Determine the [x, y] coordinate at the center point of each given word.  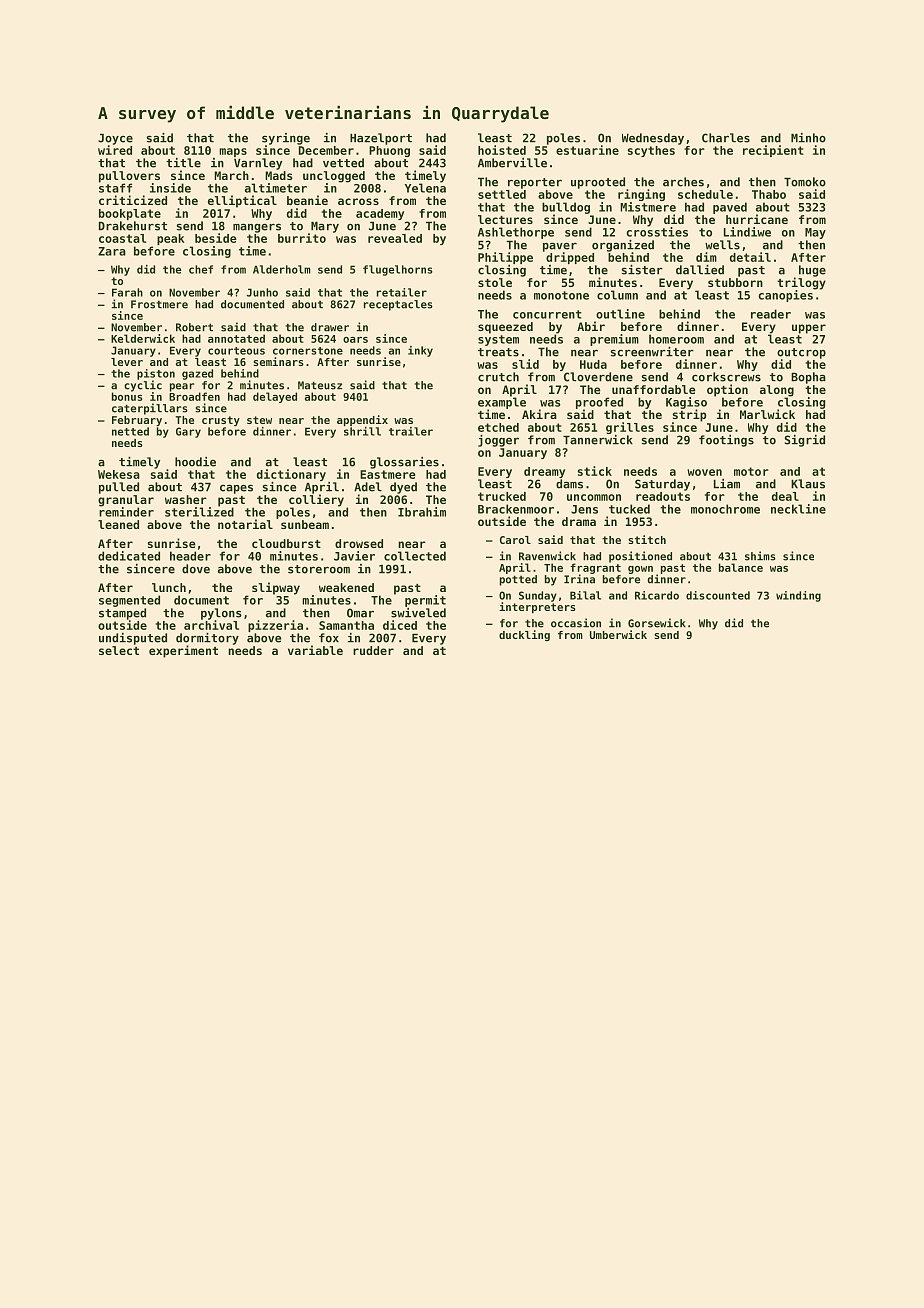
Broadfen [194, 396]
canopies [785, 296]
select [119, 650]
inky [420, 351]
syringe [286, 139]
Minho [808, 138]
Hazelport [381, 139]
